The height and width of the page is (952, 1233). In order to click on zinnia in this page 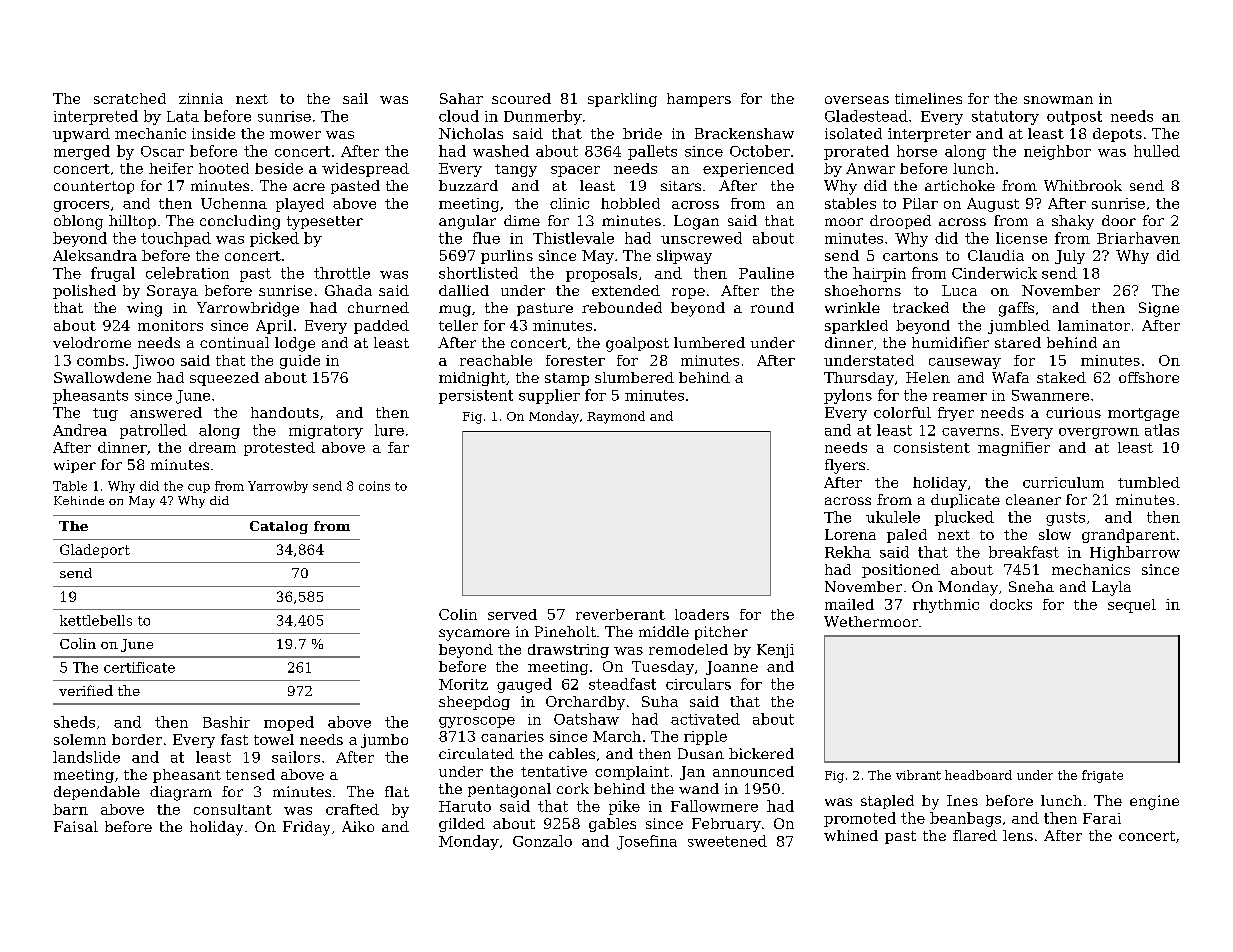, I will do `click(201, 98)`.
